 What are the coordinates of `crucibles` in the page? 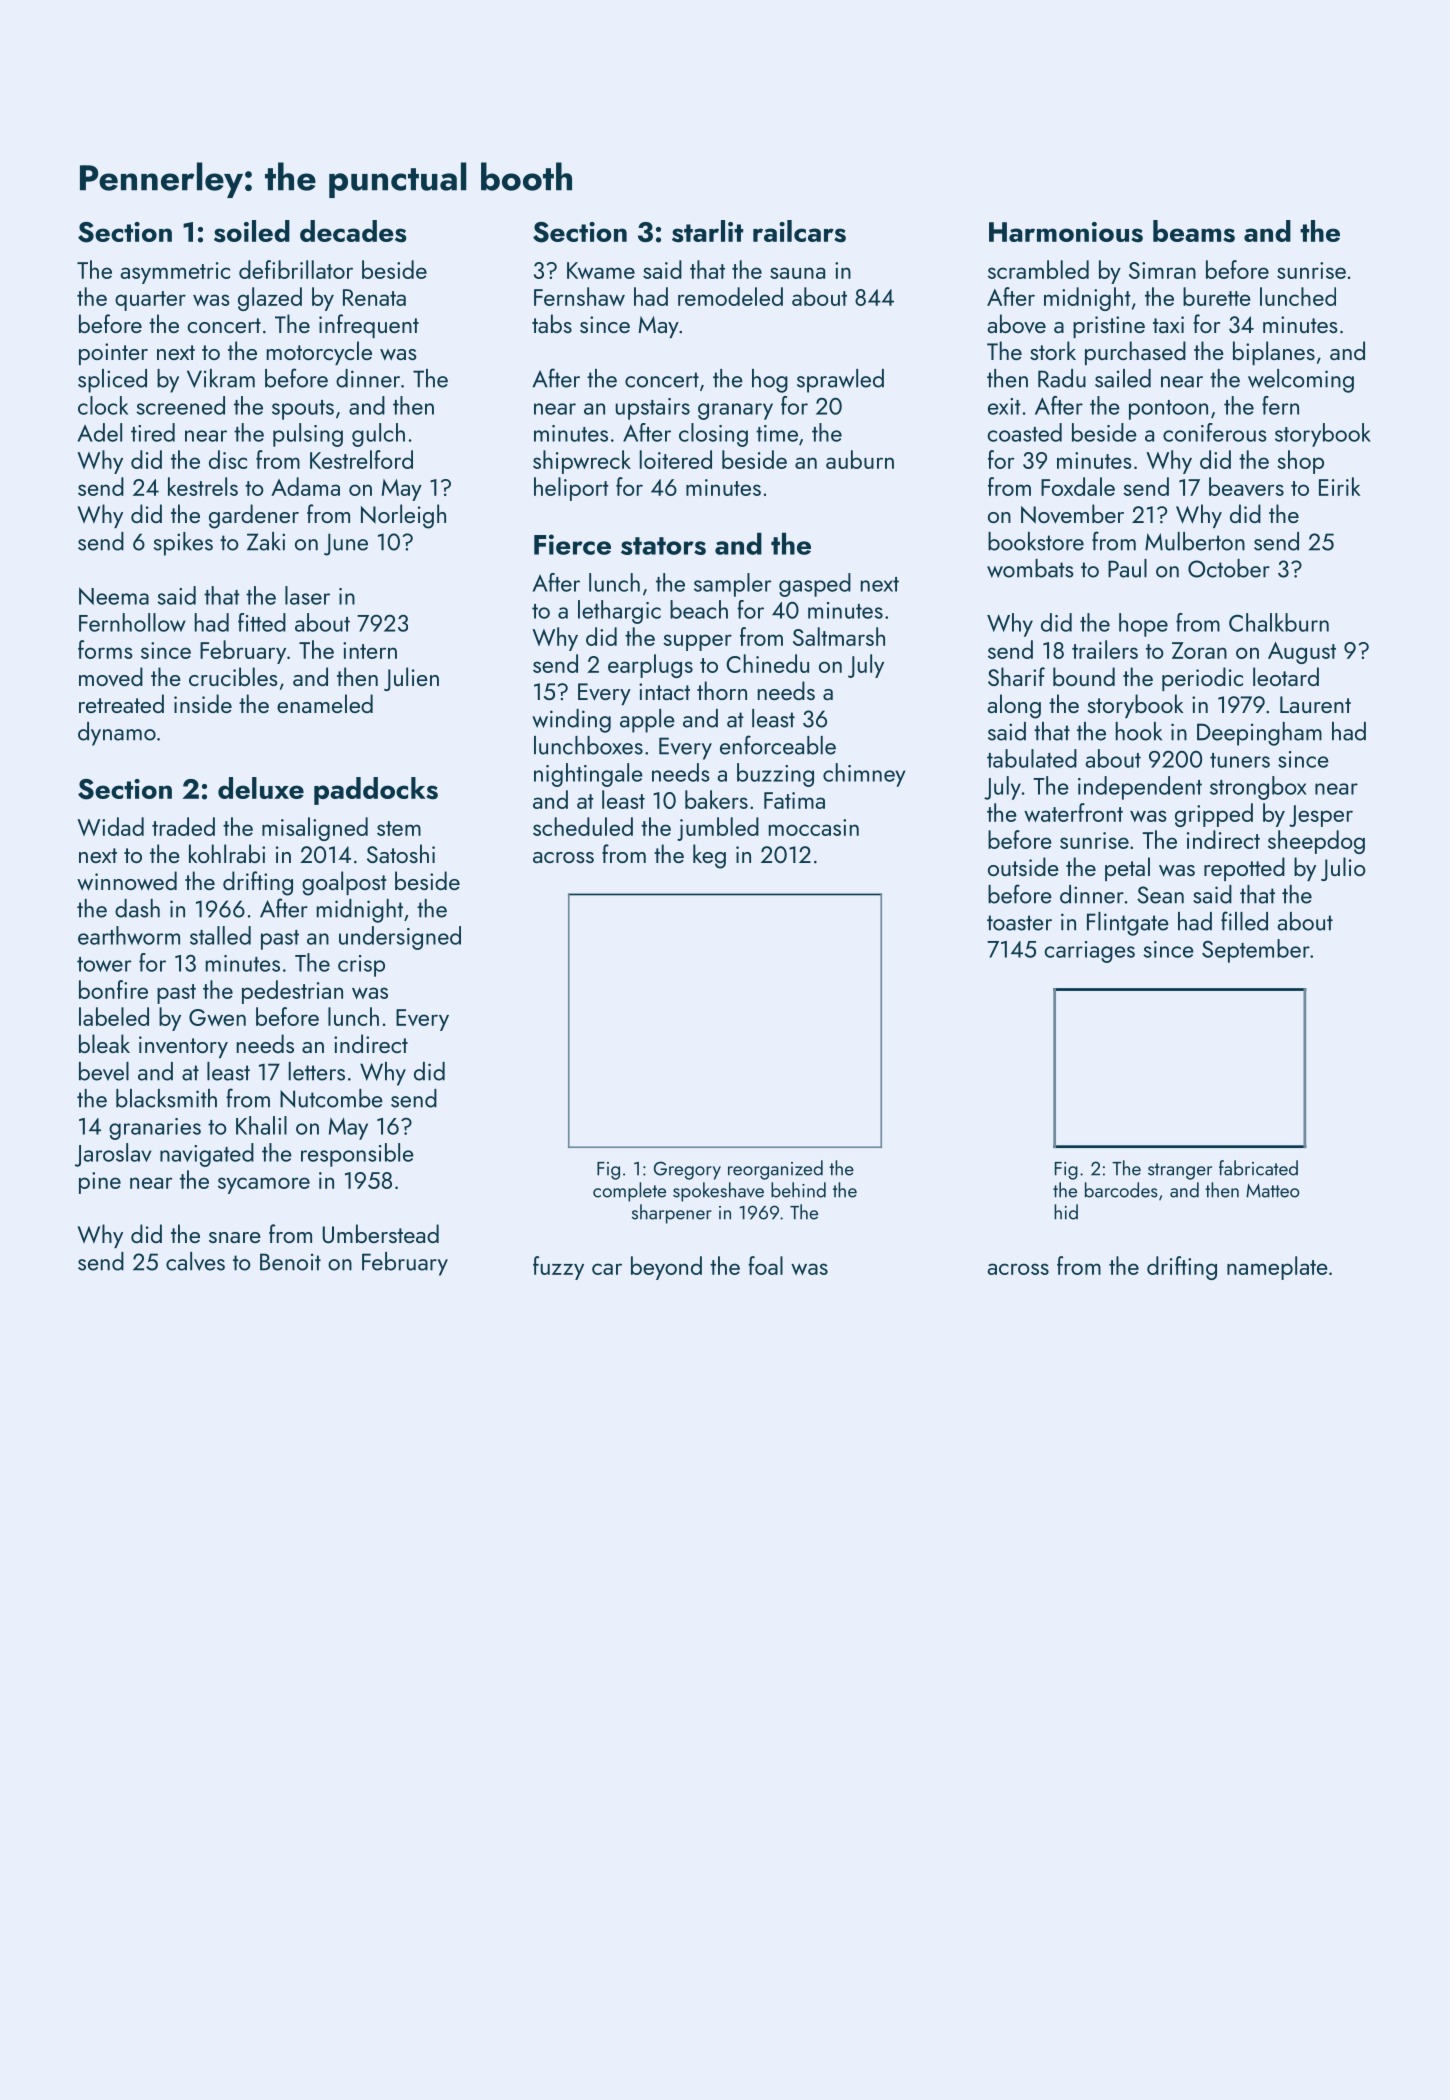 It's located at (233, 676).
